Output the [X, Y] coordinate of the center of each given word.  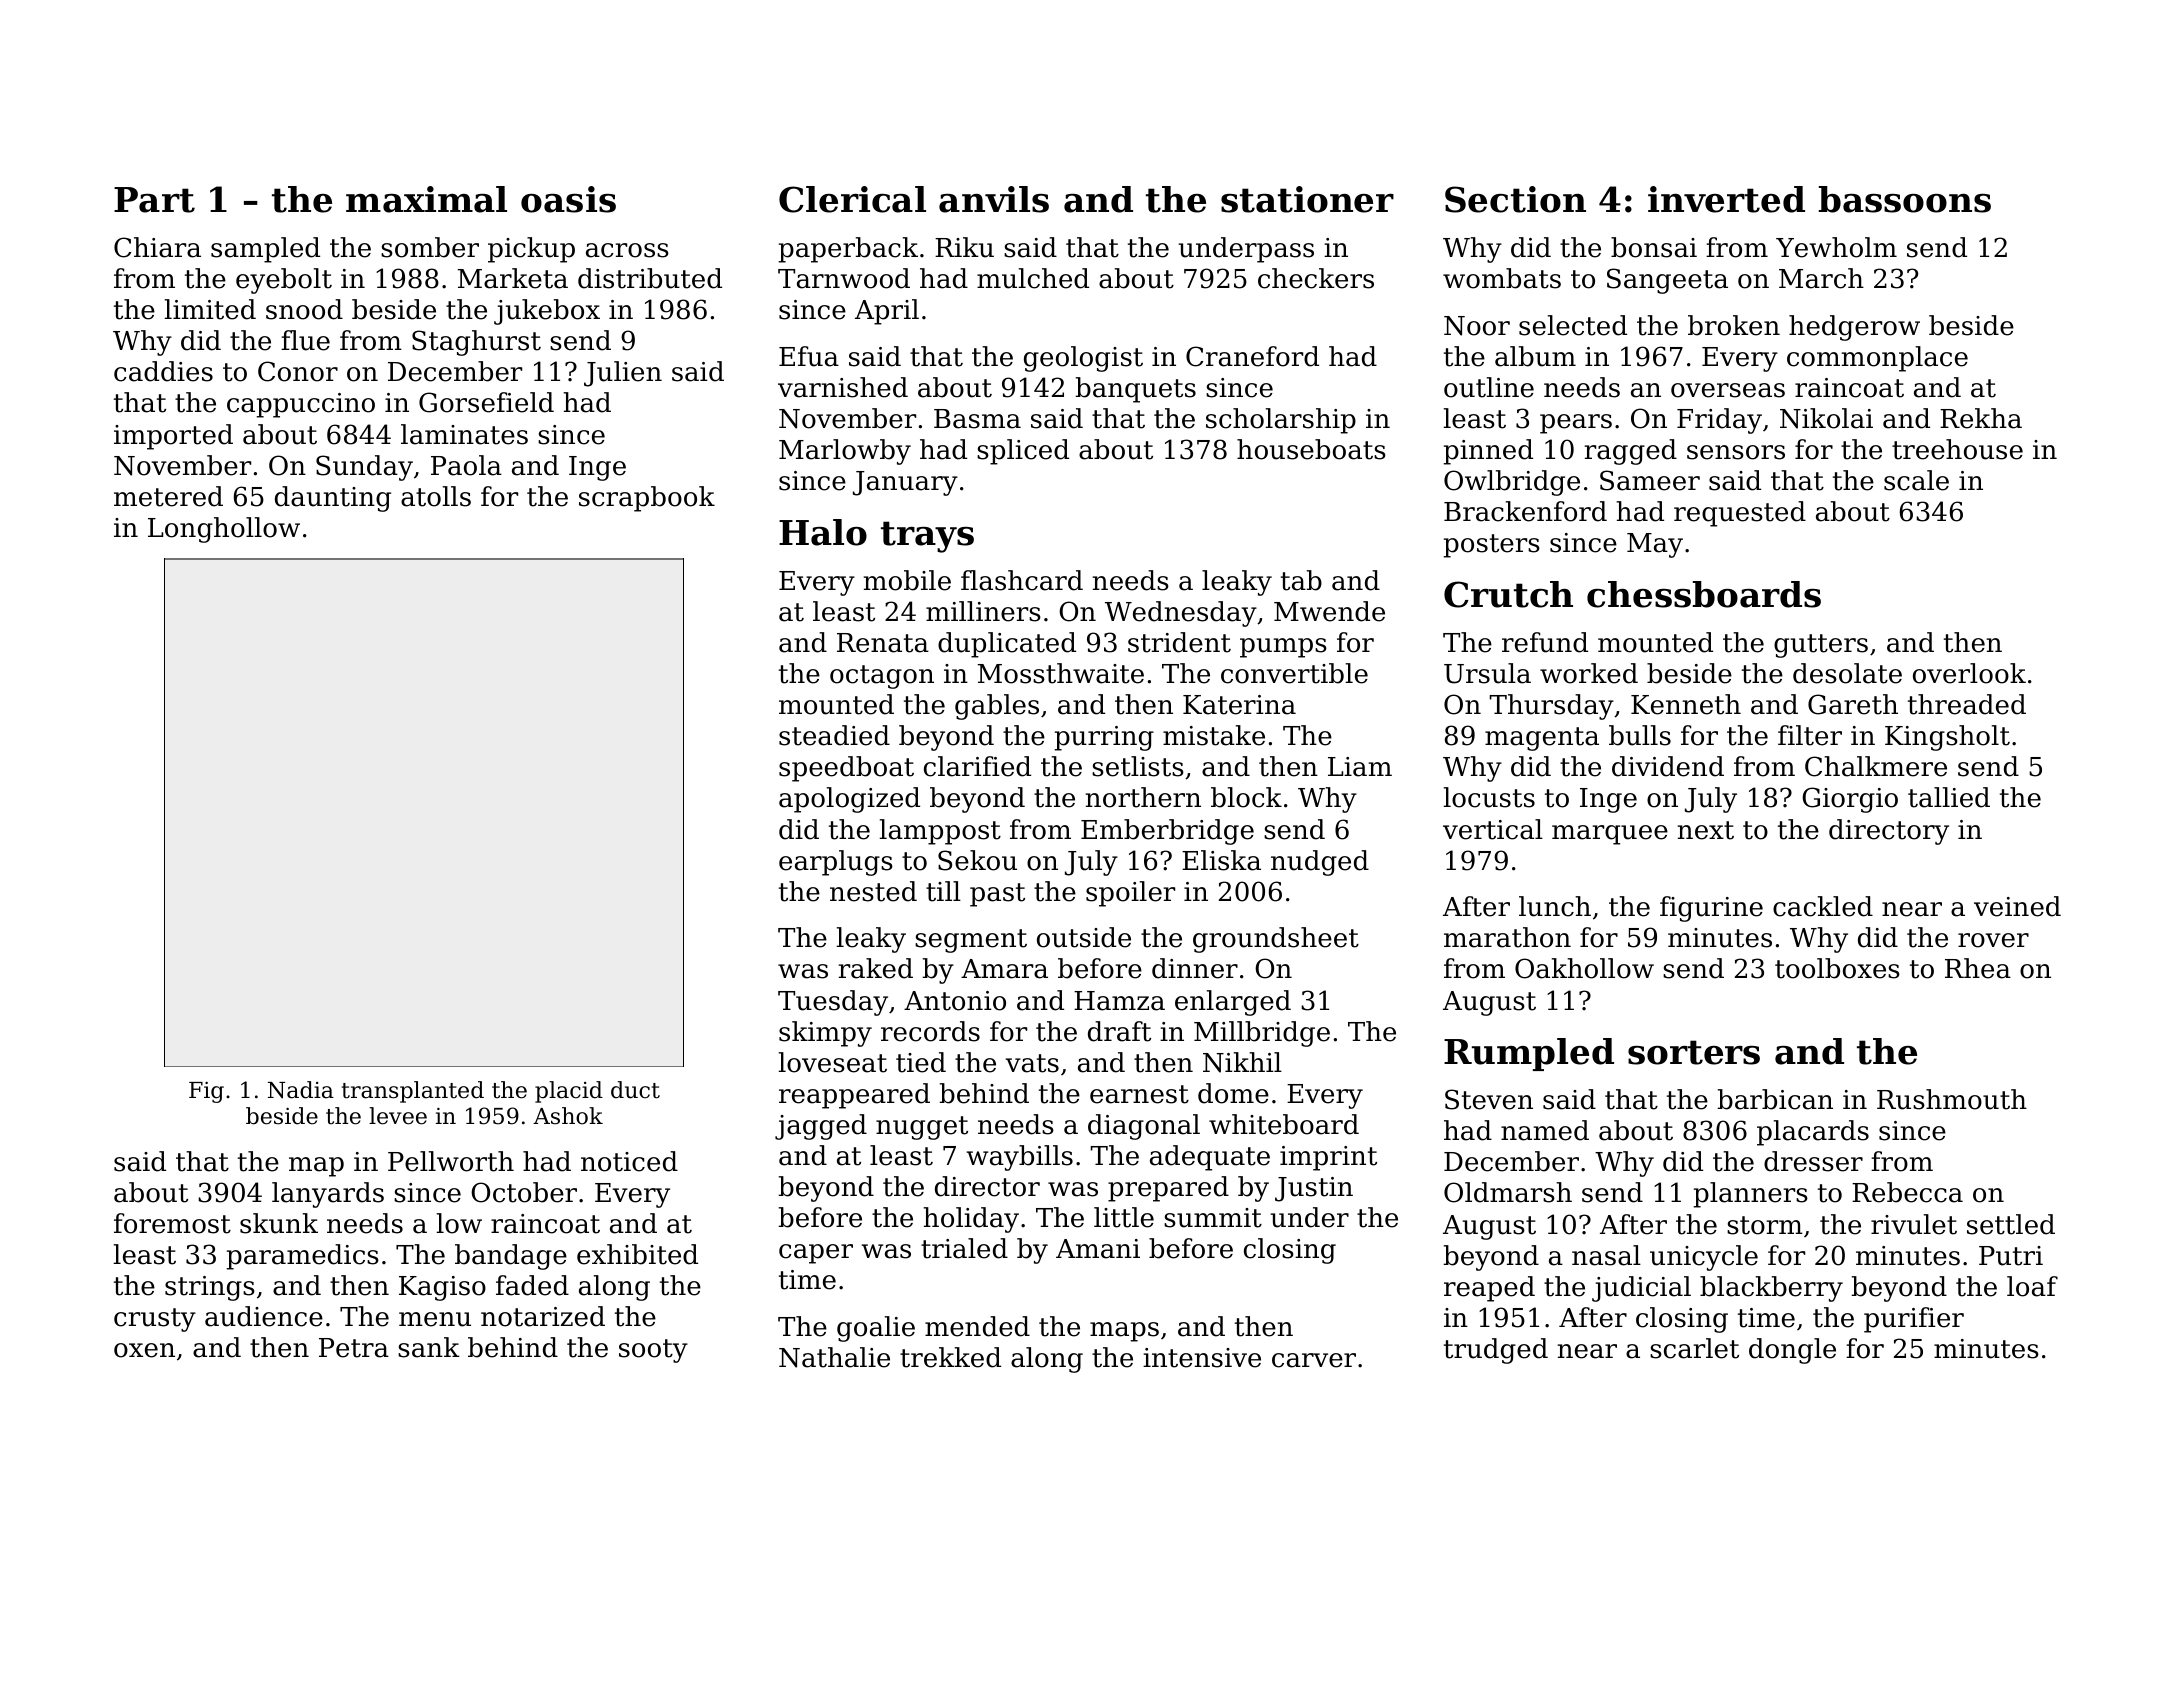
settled [2011, 1224]
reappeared [854, 1096]
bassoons [1905, 199]
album [1535, 356]
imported [173, 437]
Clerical [852, 199]
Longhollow [224, 530]
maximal [426, 199]
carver [1314, 1360]
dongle [1792, 1351]
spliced [1023, 452]
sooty [653, 1351]
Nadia [301, 1090]
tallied [1949, 797]
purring [1104, 738]
